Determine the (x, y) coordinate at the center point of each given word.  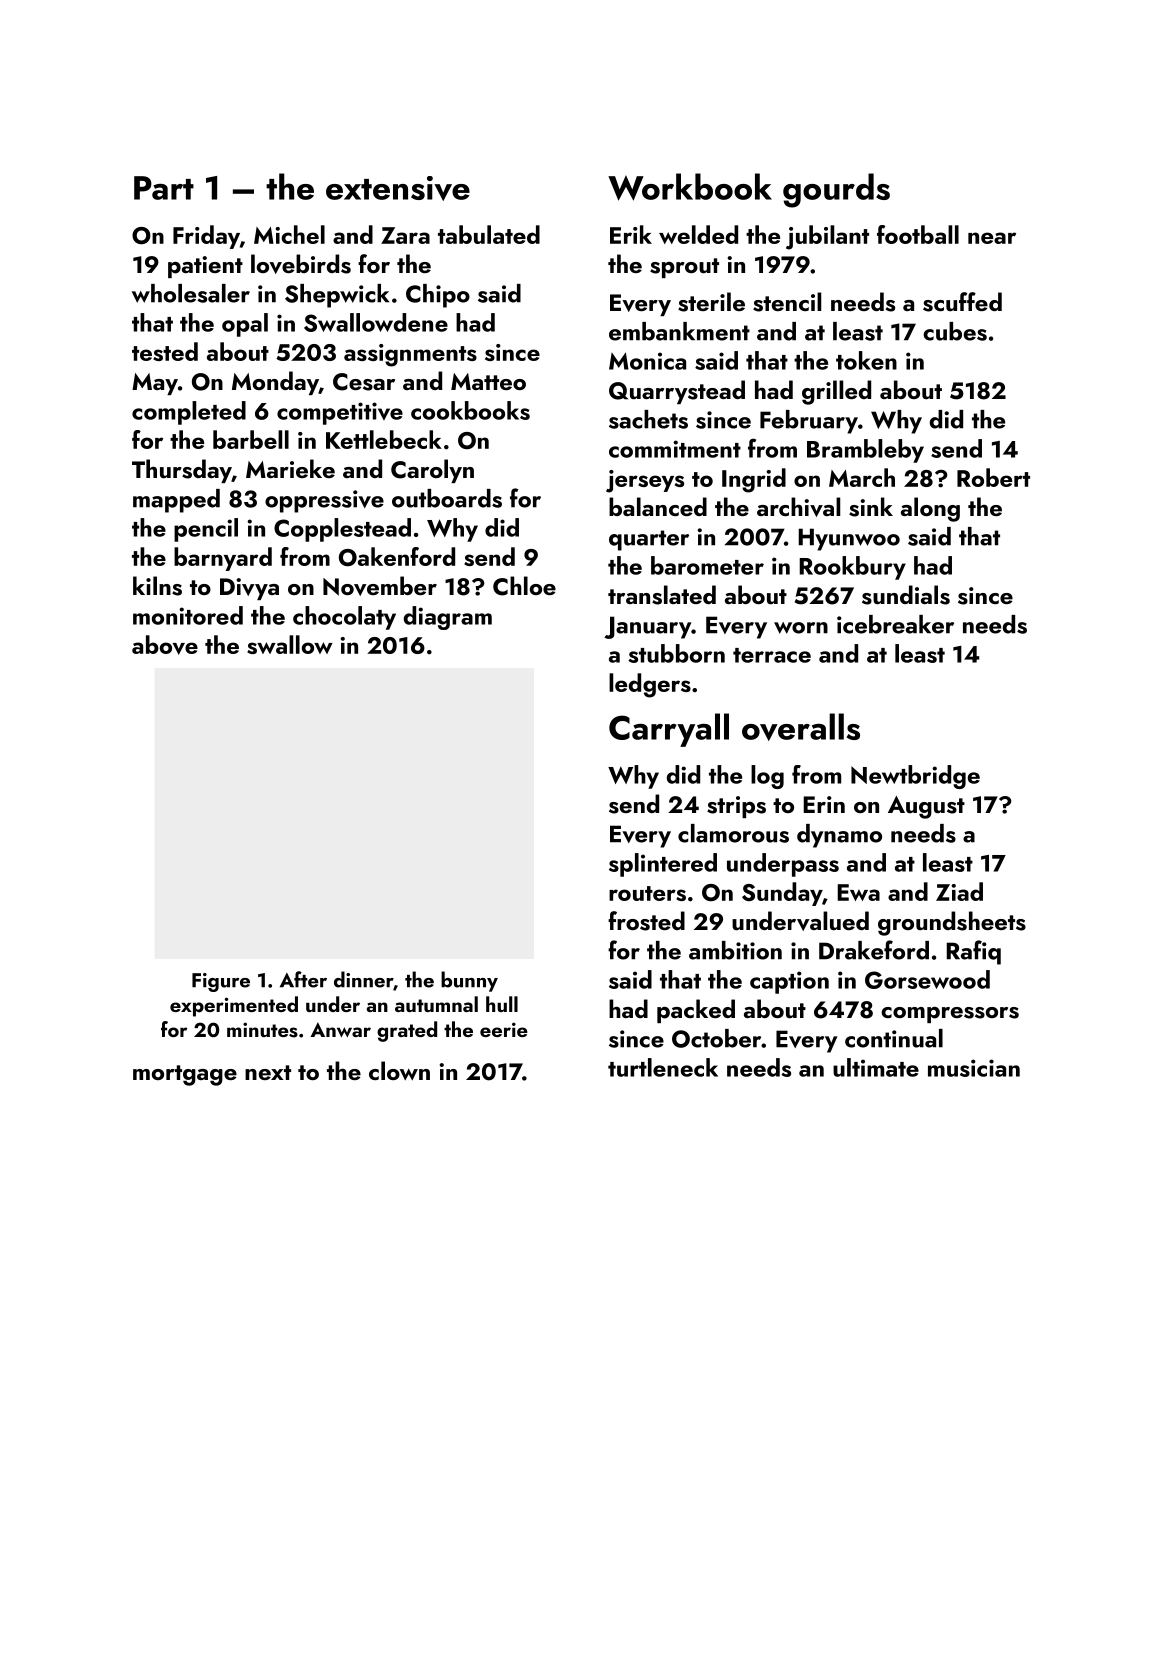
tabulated (489, 234)
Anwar (340, 1029)
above (165, 645)
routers (647, 893)
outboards (447, 498)
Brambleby (865, 451)
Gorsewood (927, 979)
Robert (993, 477)
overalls (801, 727)
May (155, 384)
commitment (675, 449)
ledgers (650, 685)
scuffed (962, 302)
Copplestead (342, 530)
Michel (289, 234)
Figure (221, 982)
